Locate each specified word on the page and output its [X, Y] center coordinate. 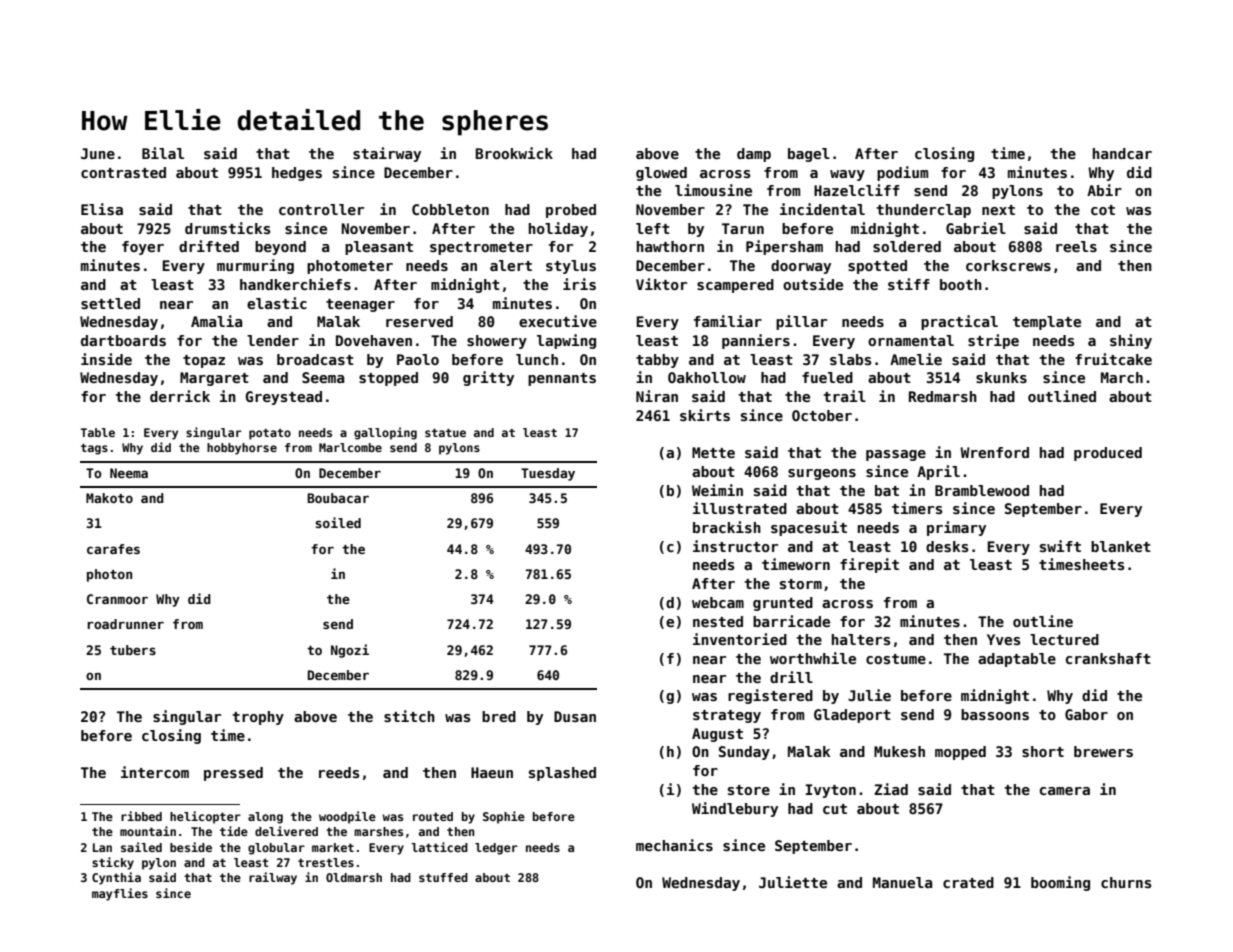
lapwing [566, 341]
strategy [727, 716]
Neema [129, 473]
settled [110, 303]
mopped [960, 753]
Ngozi [350, 651]
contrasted [123, 172]
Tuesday [548, 474]
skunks [1001, 377]
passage [896, 455]
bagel [809, 155]
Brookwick [514, 153]
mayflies [120, 894]
